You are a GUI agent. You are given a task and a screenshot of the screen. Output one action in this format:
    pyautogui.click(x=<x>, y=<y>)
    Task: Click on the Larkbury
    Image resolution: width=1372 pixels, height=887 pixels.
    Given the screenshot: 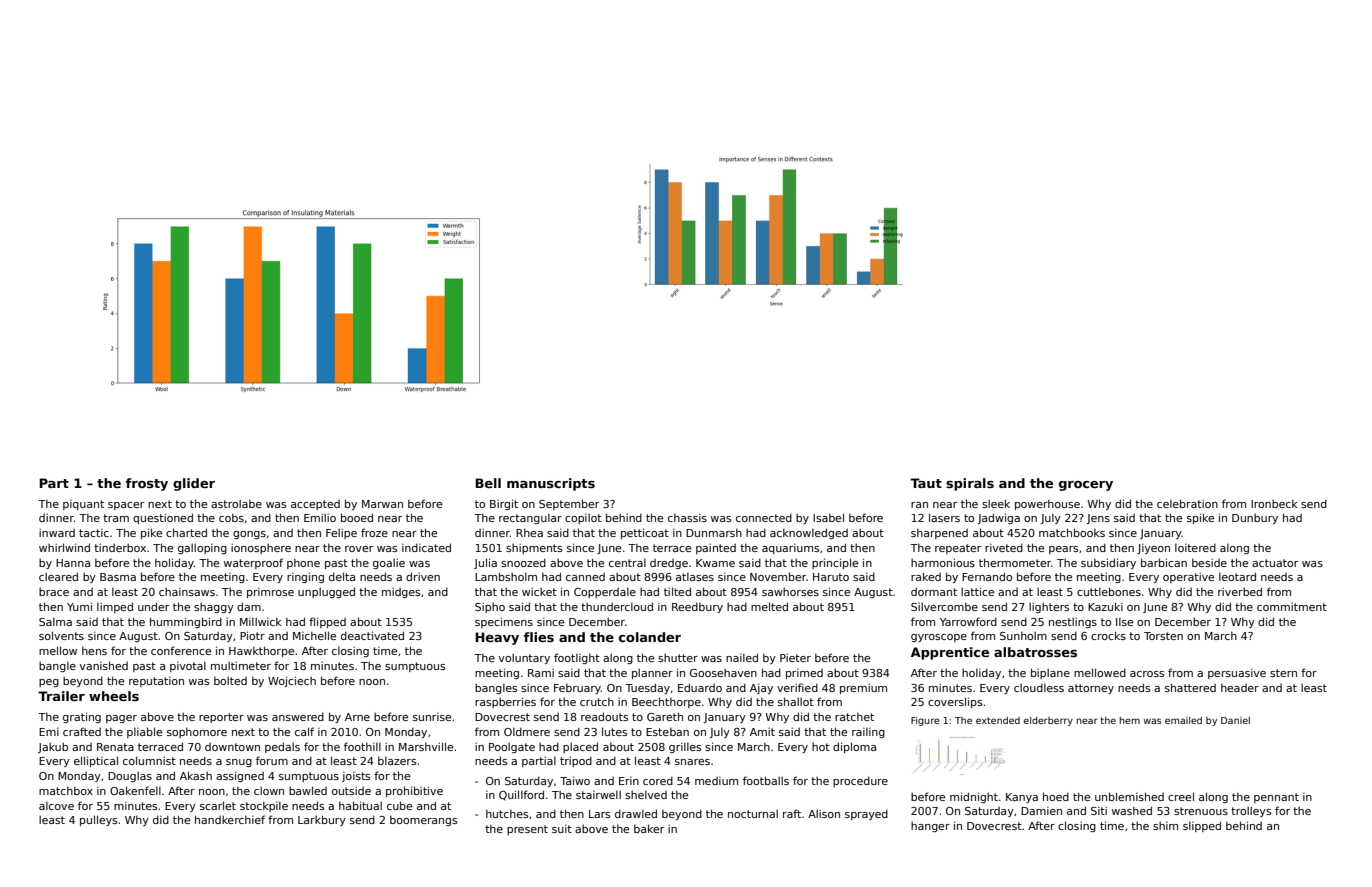 What is the action you would take?
    pyautogui.click(x=322, y=820)
